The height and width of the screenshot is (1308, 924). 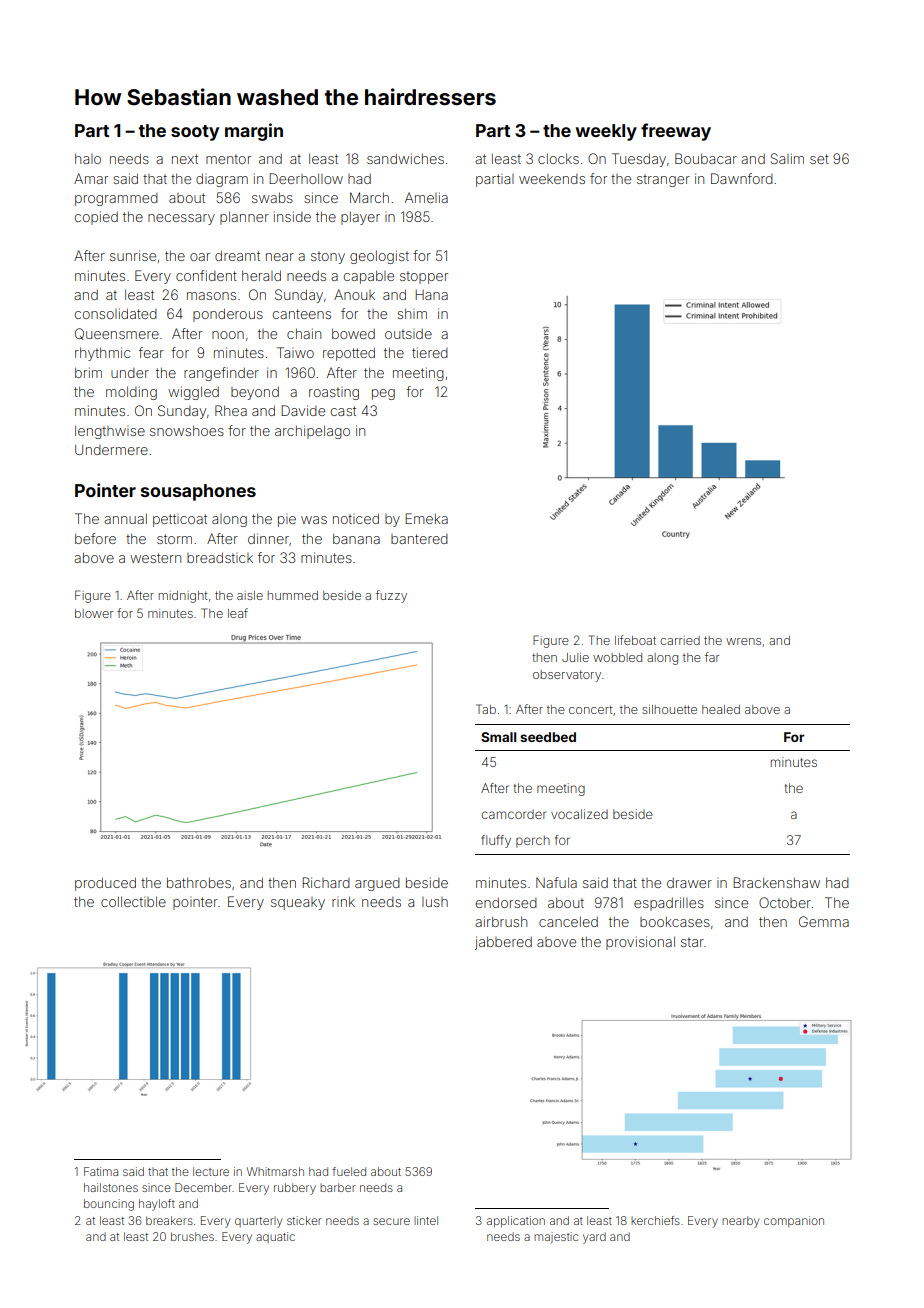 I want to click on carried, so click(x=680, y=640).
